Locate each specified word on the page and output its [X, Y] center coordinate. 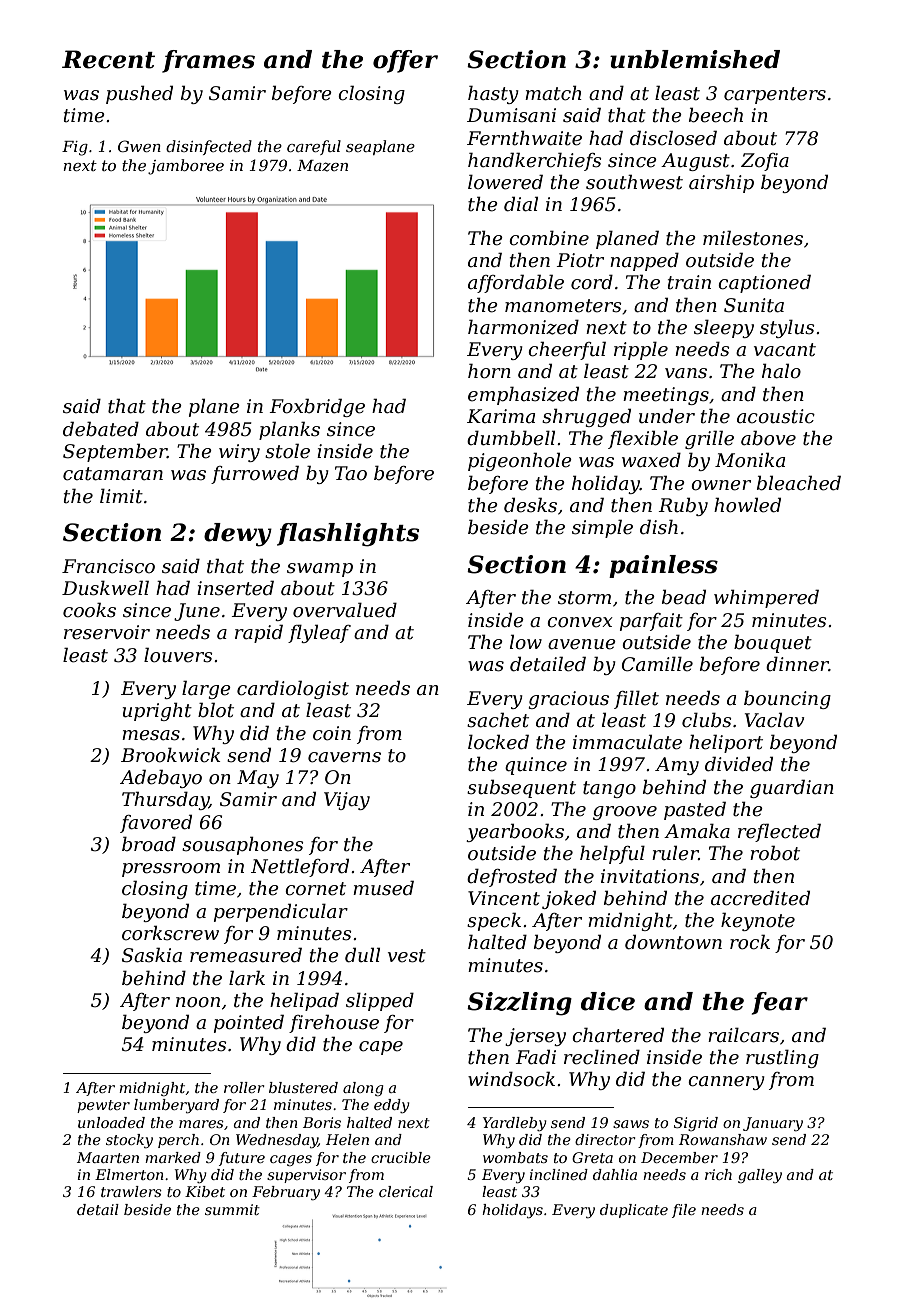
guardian [792, 788]
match [553, 93]
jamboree [186, 167]
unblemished [695, 59]
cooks [89, 610]
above [768, 438]
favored [156, 823]
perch [178, 1141]
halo [781, 371]
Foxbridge [317, 407]
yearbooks [515, 832]
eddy [392, 1106]
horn [489, 371]
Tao [351, 473]
